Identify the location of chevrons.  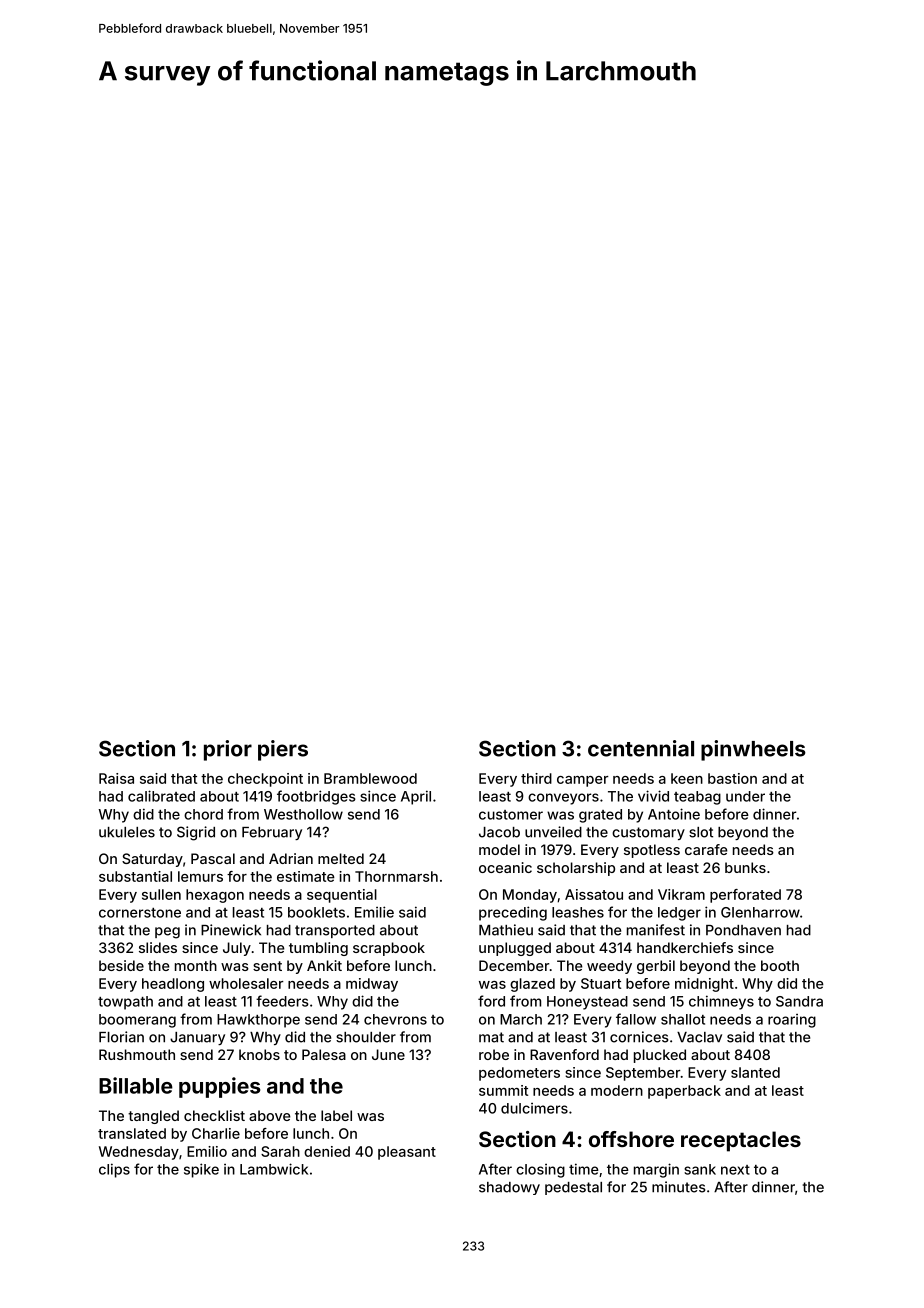
(395, 1019).
